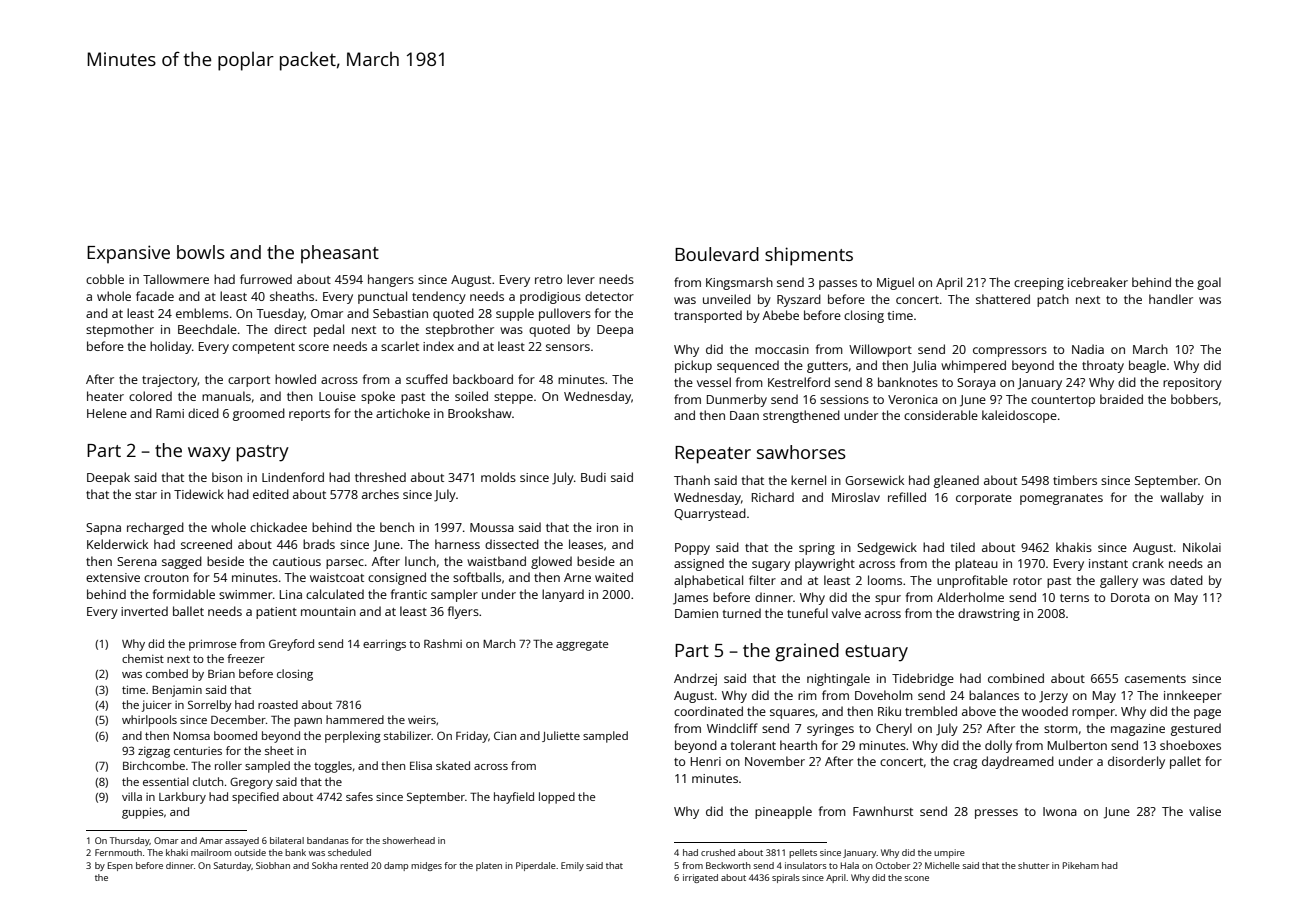 This screenshot has width=1308, height=924. I want to click on retro, so click(548, 280).
